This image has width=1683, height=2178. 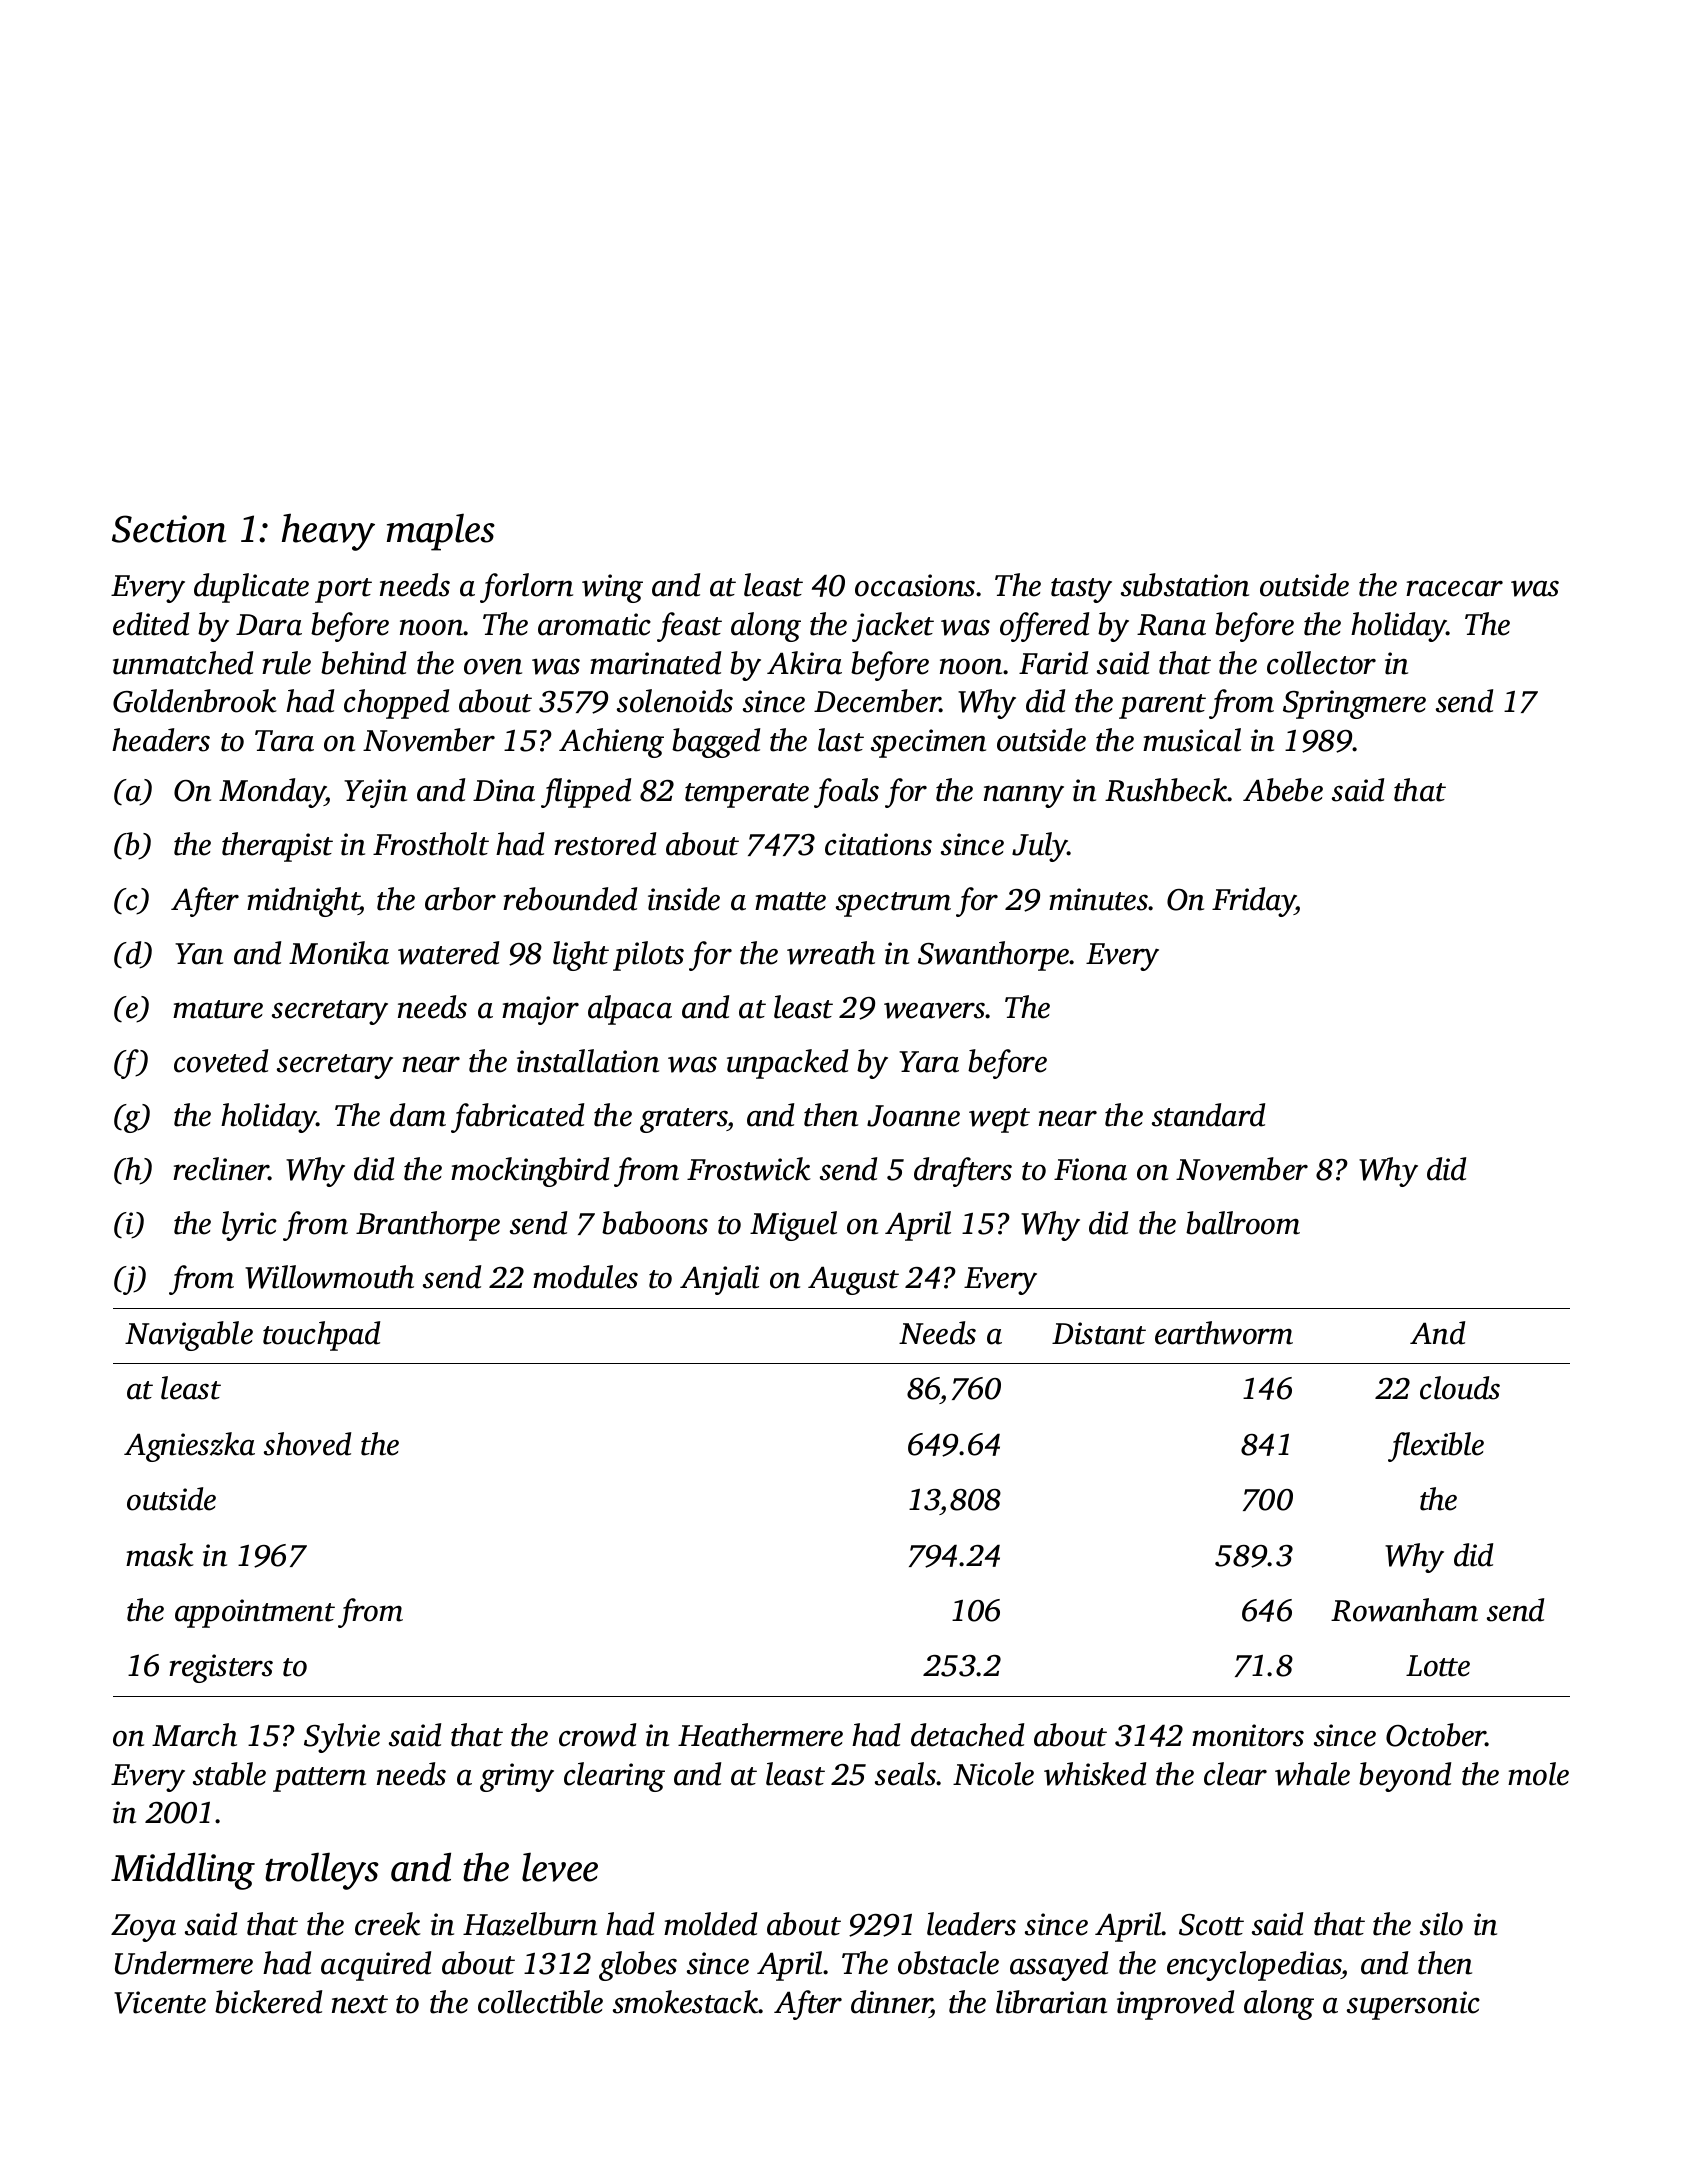 What do you see at coordinates (853, 1280) in the image?
I see `August` at bounding box center [853, 1280].
